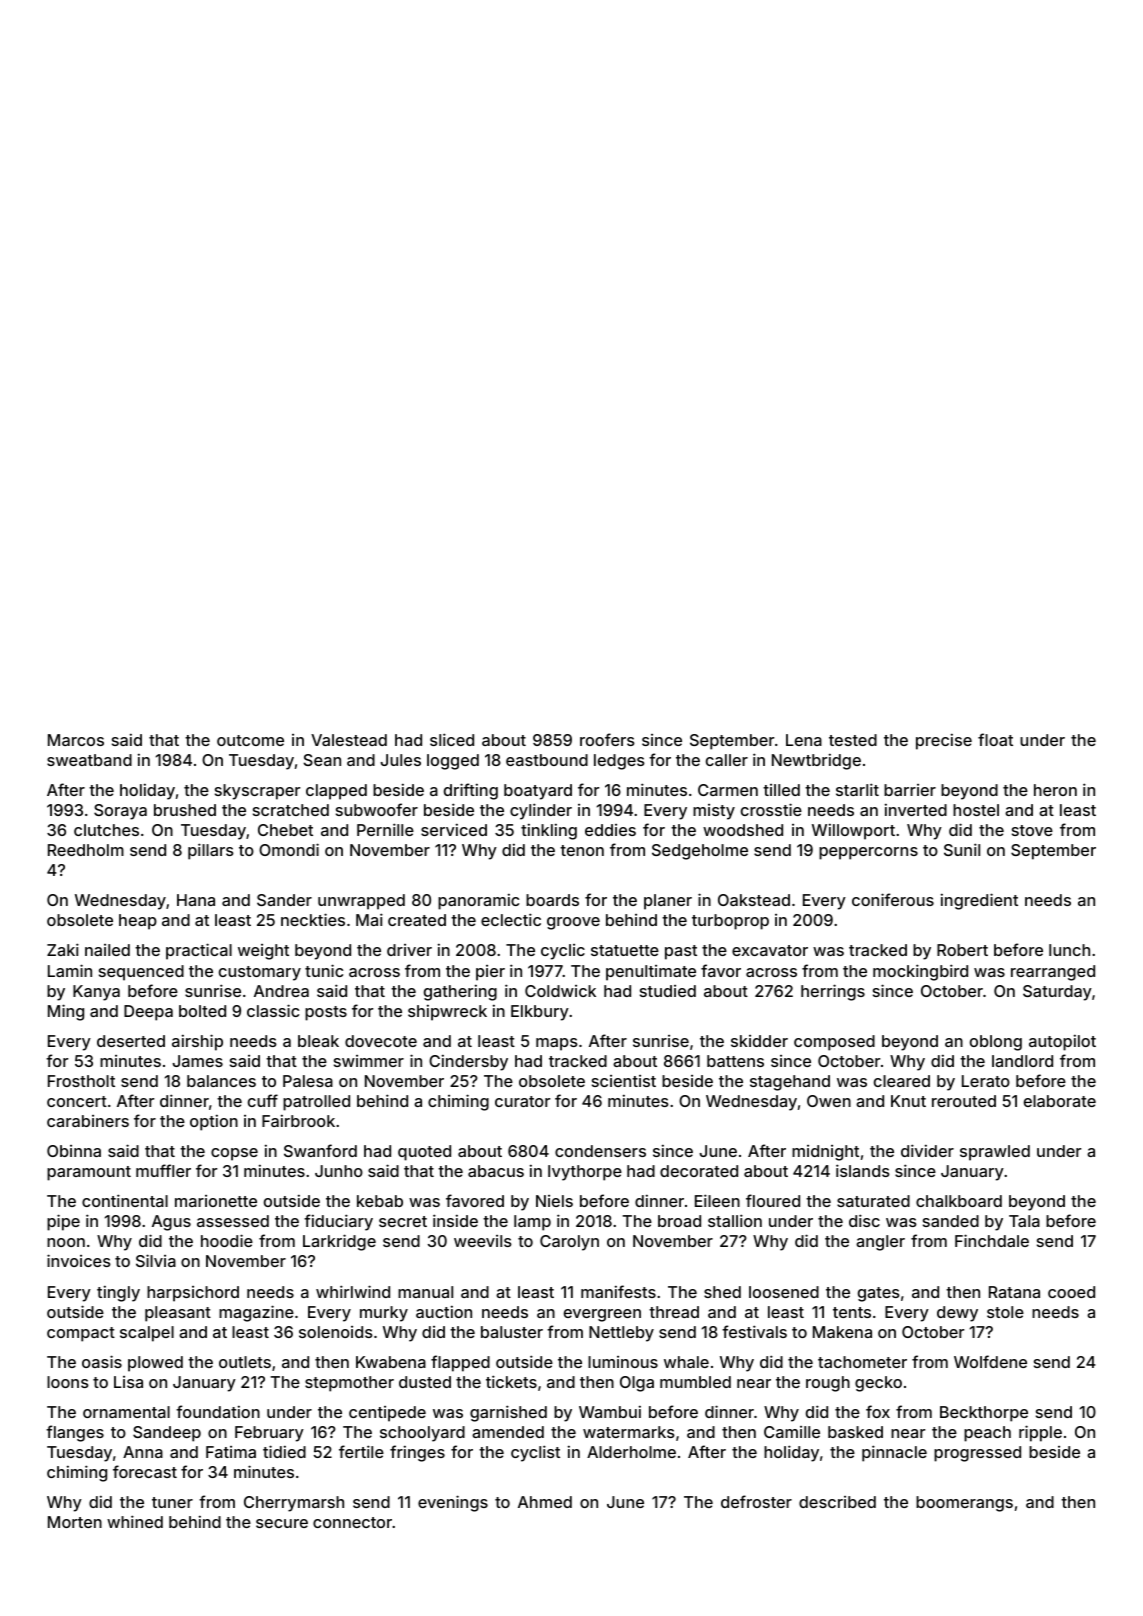 This screenshot has height=1616, width=1143. What do you see at coordinates (512, 1332) in the screenshot?
I see `baluster` at bounding box center [512, 1332].
